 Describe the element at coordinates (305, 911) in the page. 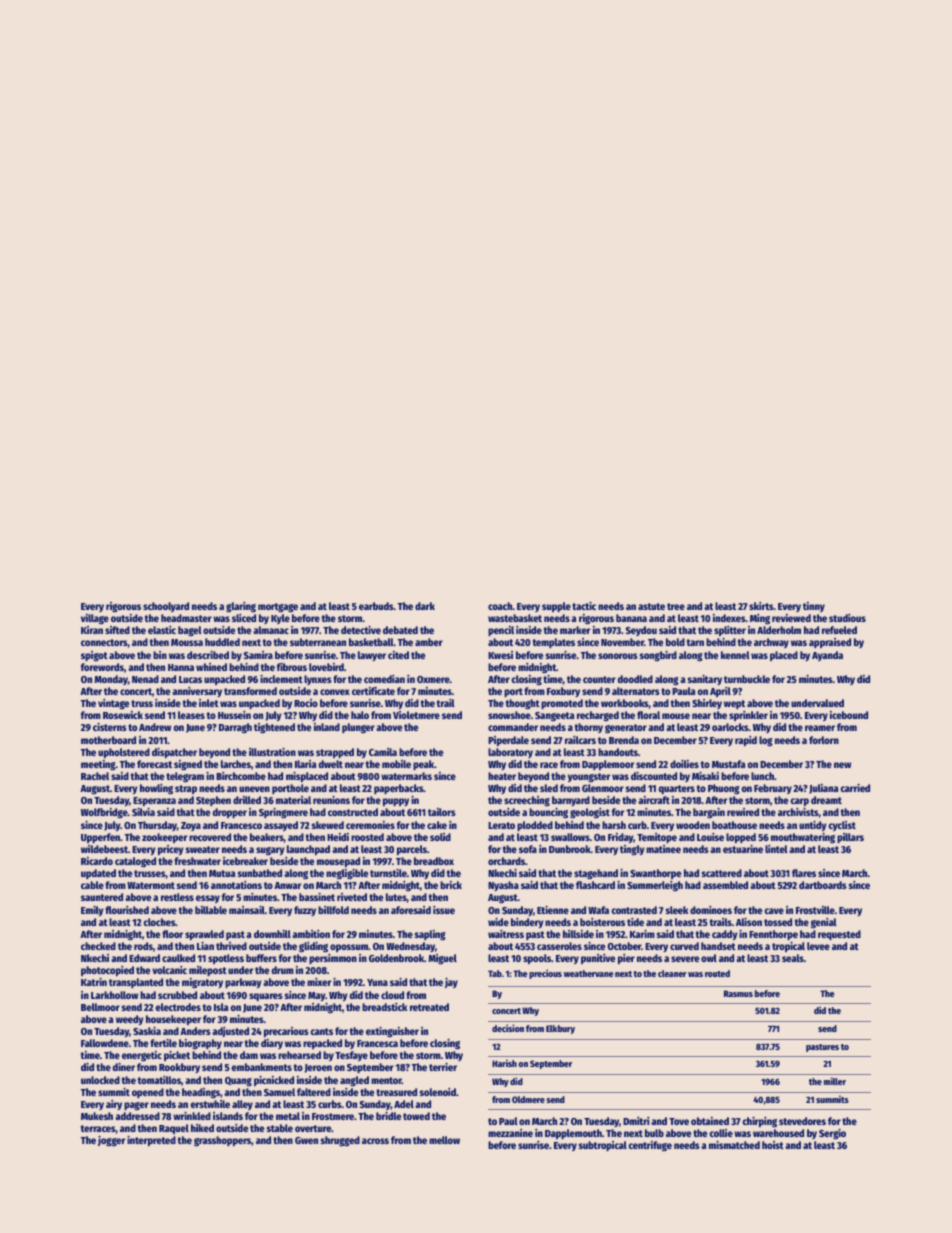

I see `fuzzy` at that location.
